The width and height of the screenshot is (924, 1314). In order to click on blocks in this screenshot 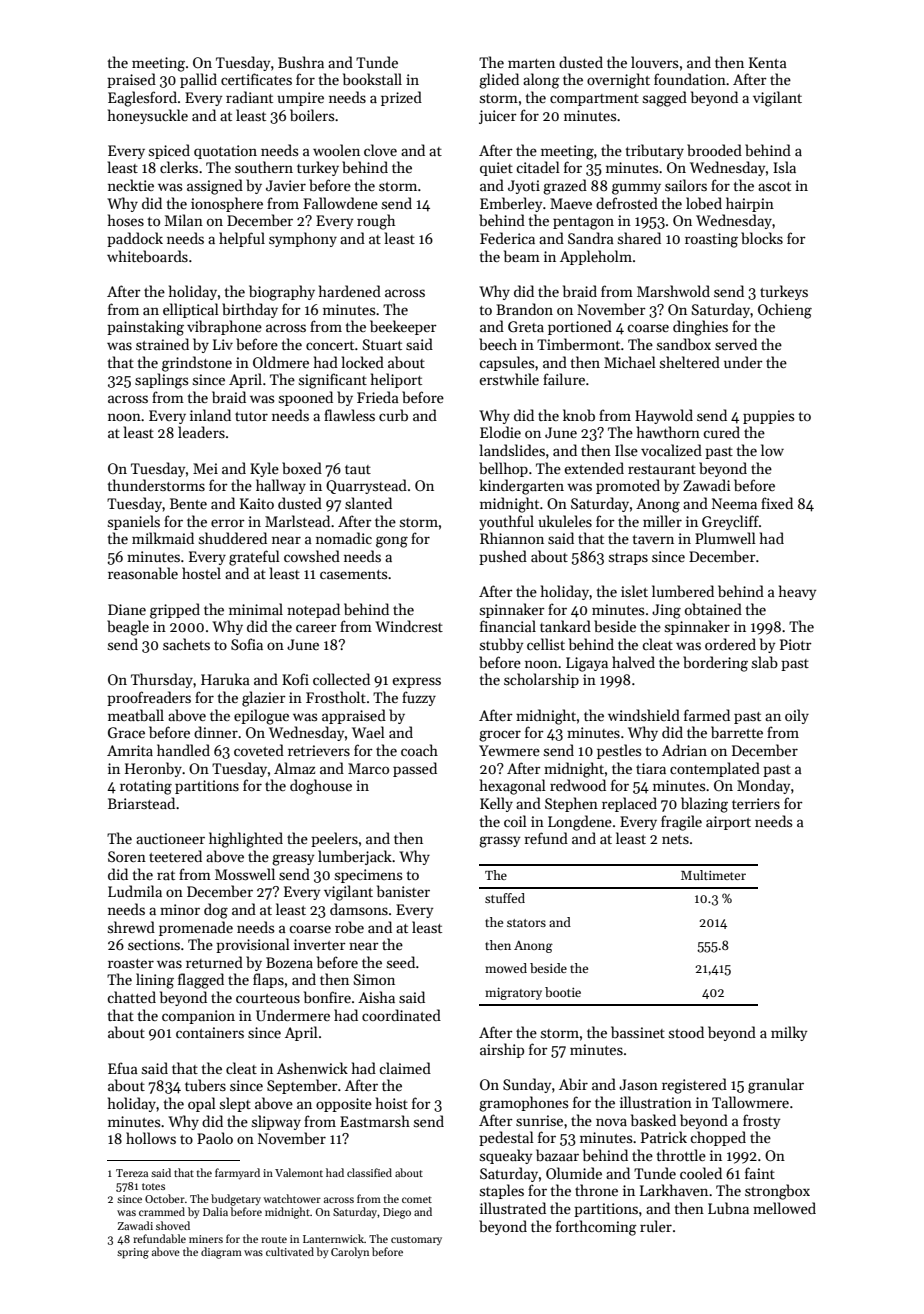, I will do `click(762, 238)`.
